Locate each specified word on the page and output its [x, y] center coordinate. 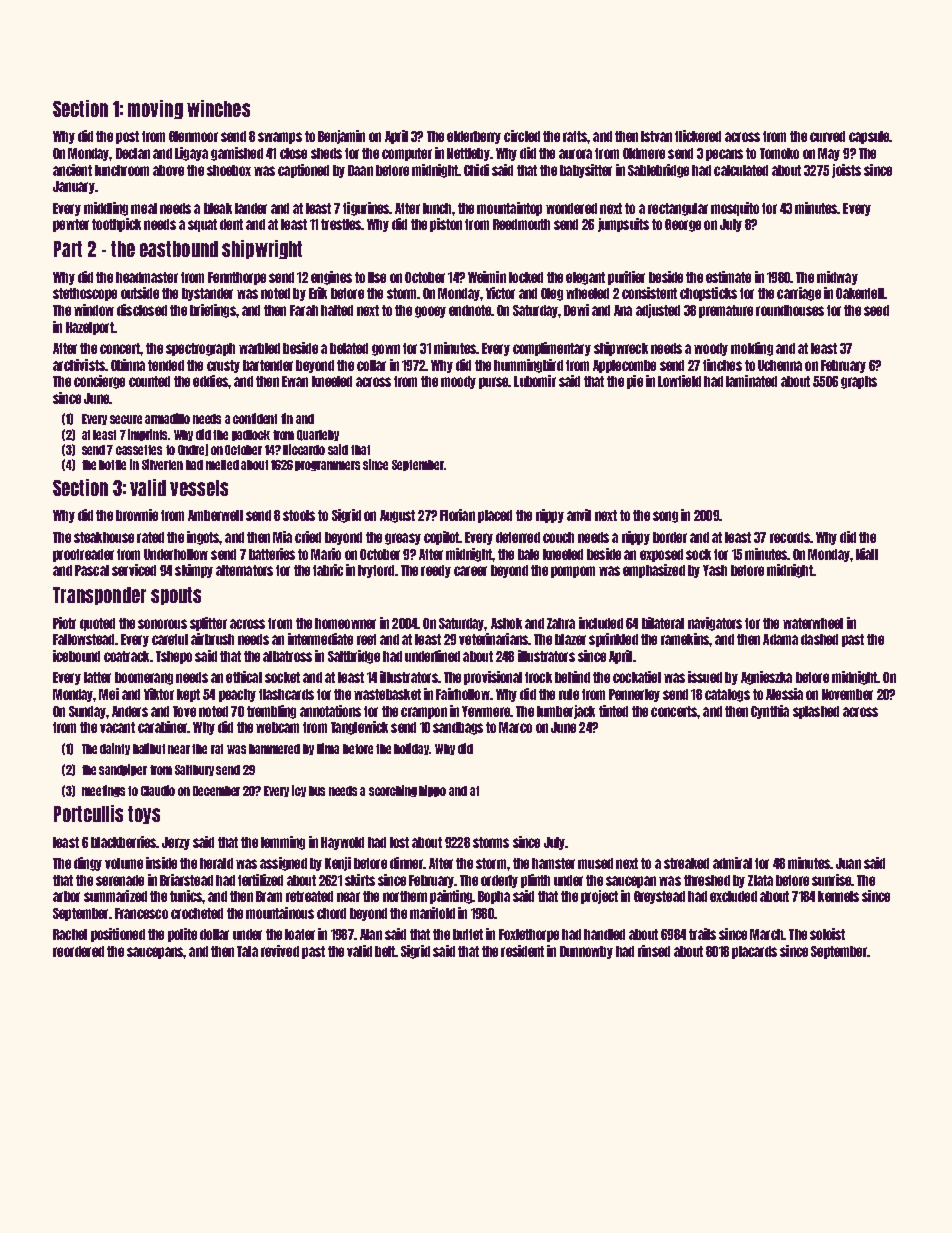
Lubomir [535, 381]
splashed [816, 712]
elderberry [474, 137]
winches [218, 108]
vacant [117, 727]
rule [569, 694]
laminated [751, 381]
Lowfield [679, 381]
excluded [733, 896]
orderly [499, 881]
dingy [88, 864]
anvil [579, 515]
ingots [203, 538]
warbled [259, 348]
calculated [741, 170]
